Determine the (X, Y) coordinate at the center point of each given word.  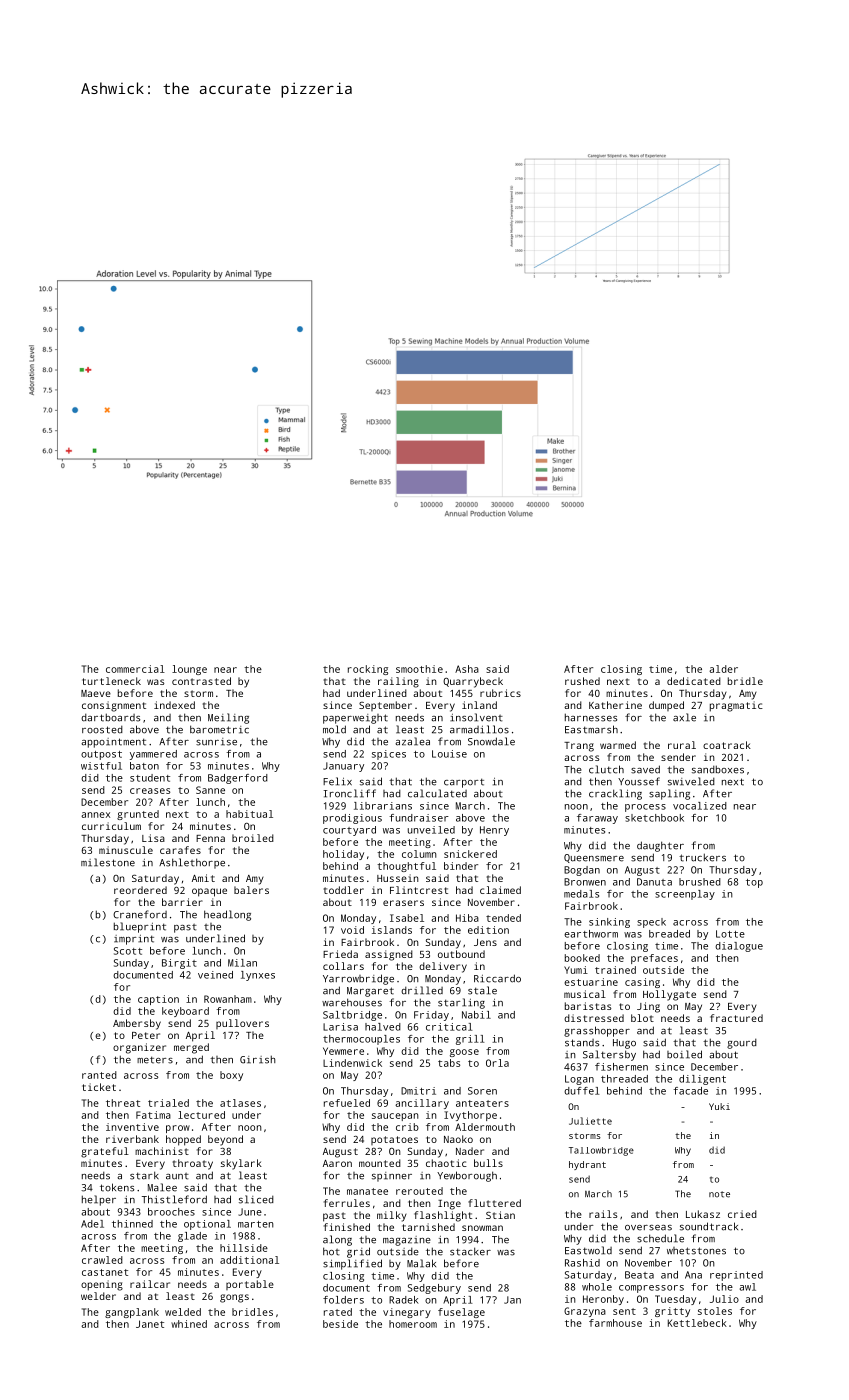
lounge (189, 670)
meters (155, 1060)
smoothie (419, 669)
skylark (241, 1164)
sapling (669, 794)
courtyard (349, 831)
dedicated (694, 681)
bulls (488, 1163)
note (719, 1194)
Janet (150, 1324)
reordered (140, 890)
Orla (497, 1063)
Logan (579, 1080)
